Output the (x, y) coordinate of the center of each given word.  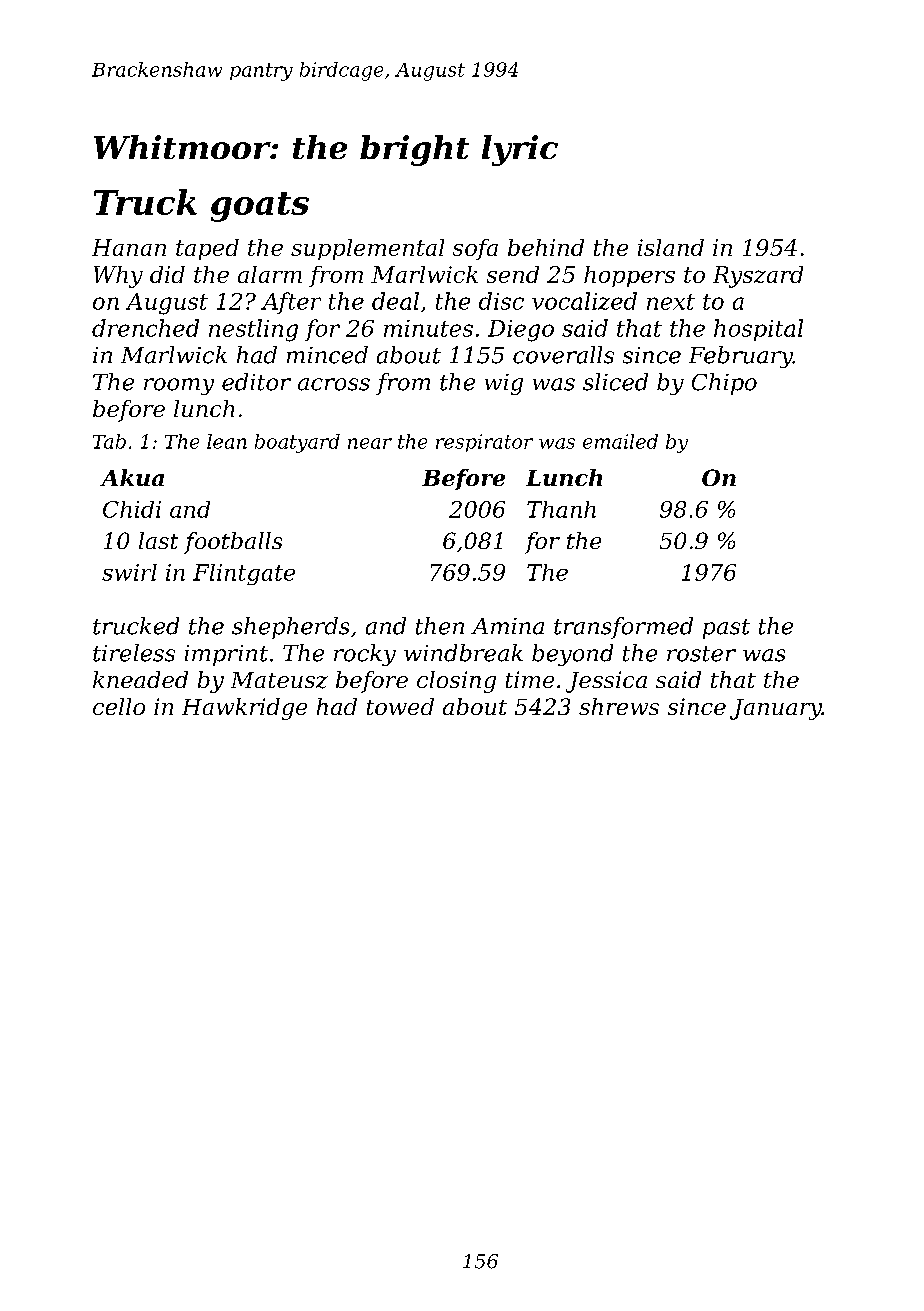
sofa (475, 249)
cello (119, 706)
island (671, 247)
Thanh (561, 509)
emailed (620, 441)
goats (260, 207)
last (158, 540)
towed (400, 706)
